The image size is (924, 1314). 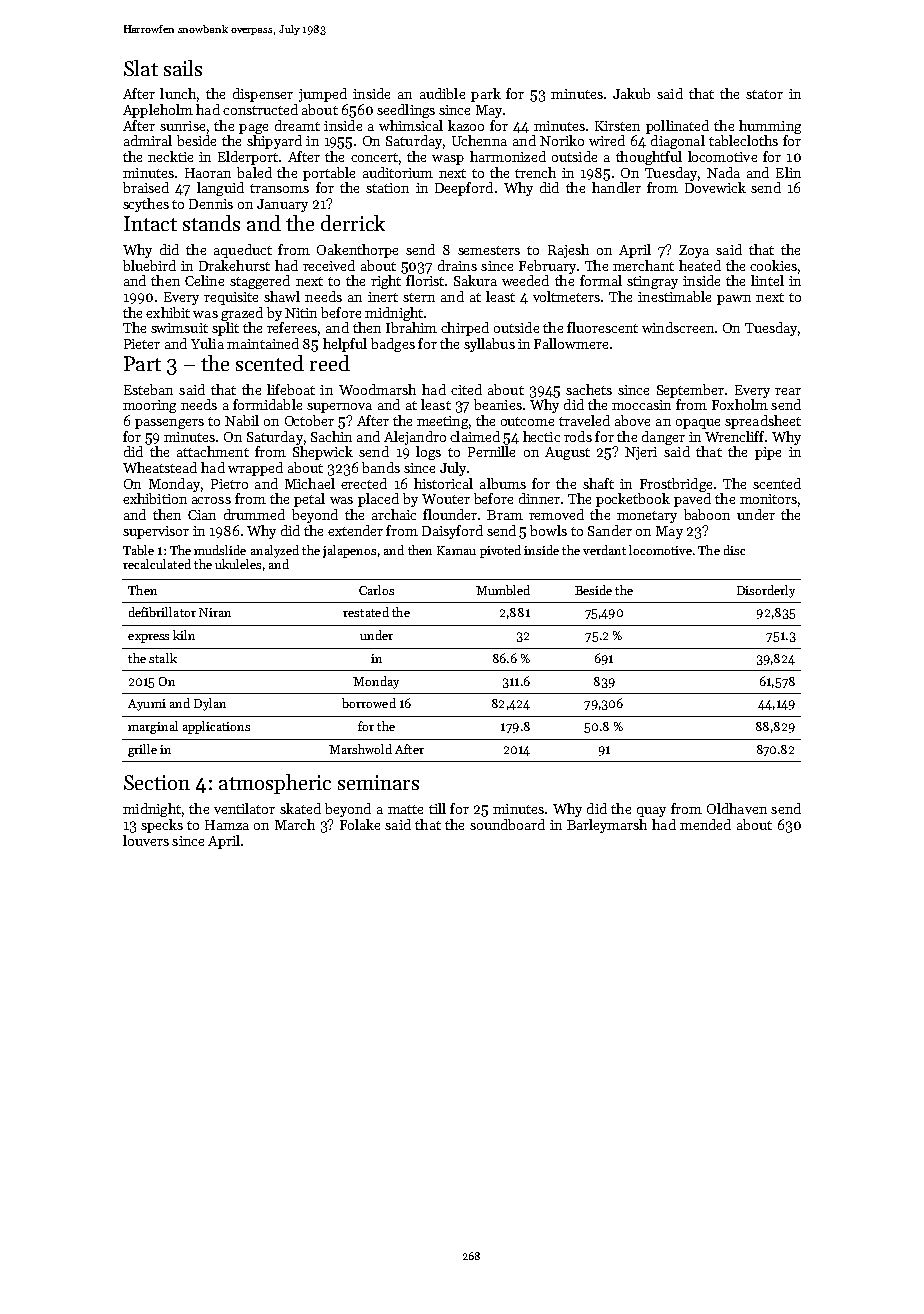 I want to click on borrowed, so click(x=369, y=703).
